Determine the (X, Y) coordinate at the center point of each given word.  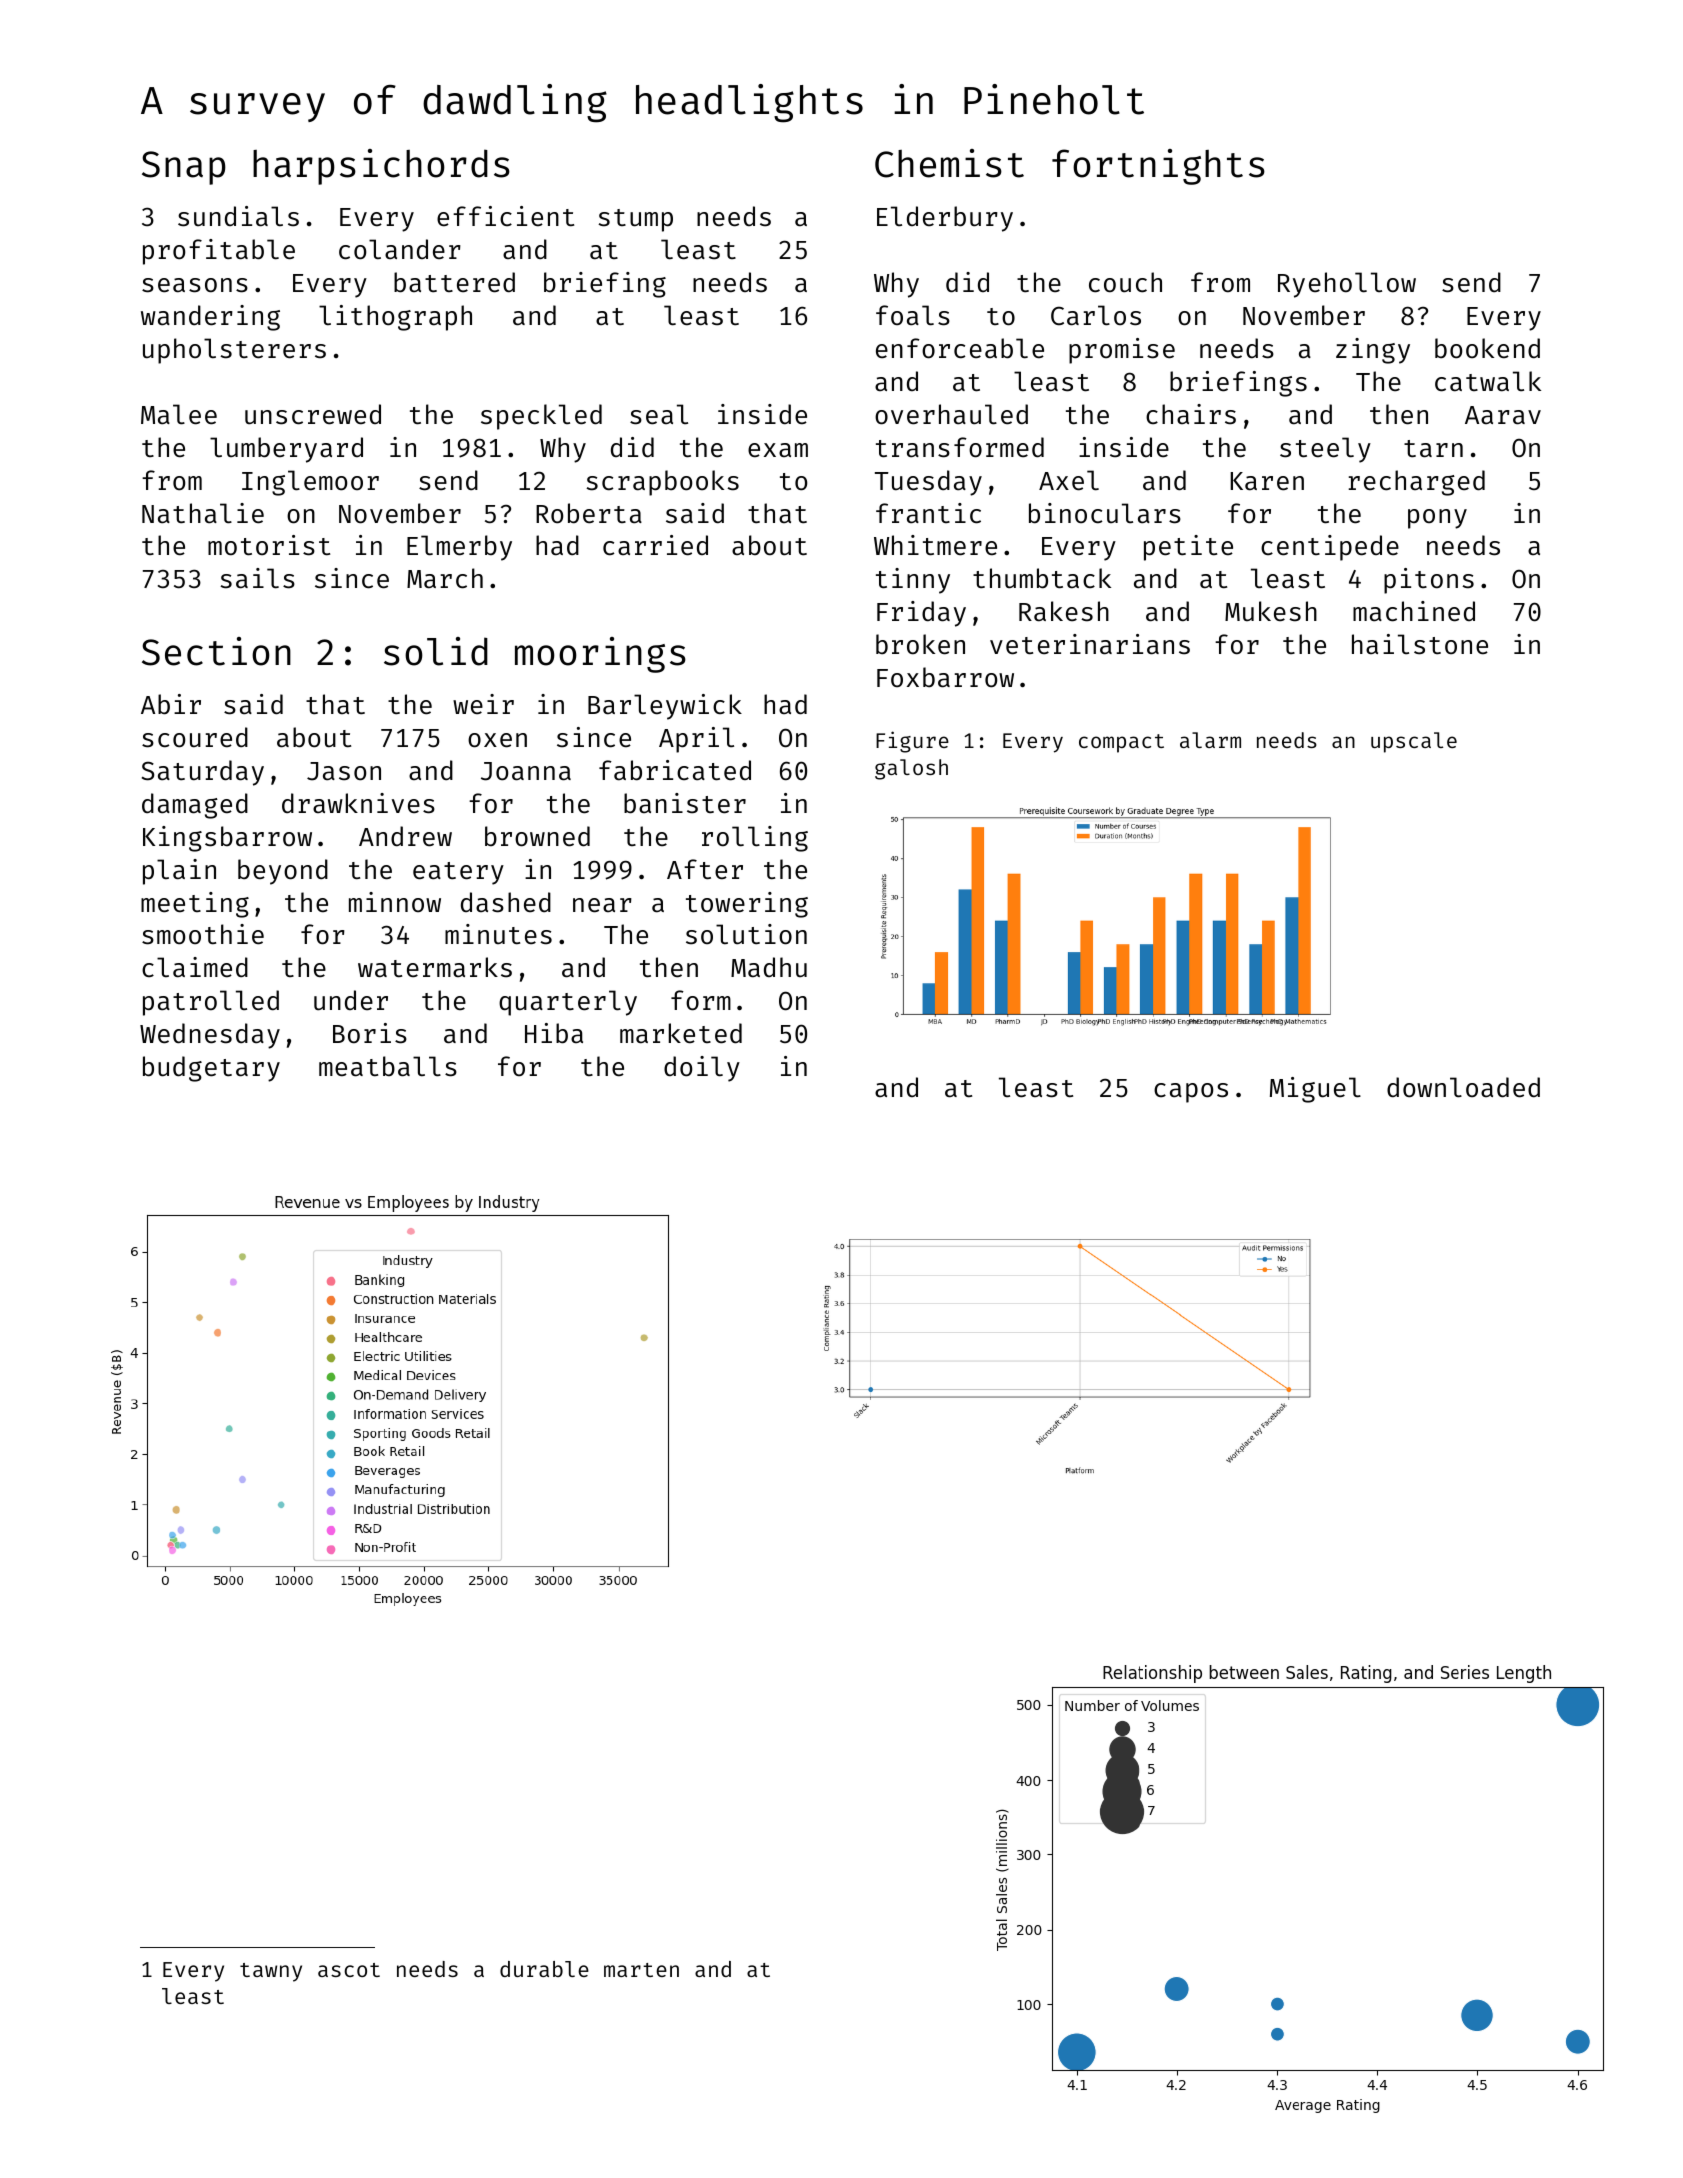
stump (635, 220)
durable (544, 1969)
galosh (911, 769)
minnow (395, 902)
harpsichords (381, 167)
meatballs (388, 1066)
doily (702, 1069)
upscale (1414, 742)
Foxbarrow (945, 677)
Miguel (1315, 1090)
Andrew (405, 836)
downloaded (1463, 1087)
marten (641, 1970)
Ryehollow (1347, 285)
